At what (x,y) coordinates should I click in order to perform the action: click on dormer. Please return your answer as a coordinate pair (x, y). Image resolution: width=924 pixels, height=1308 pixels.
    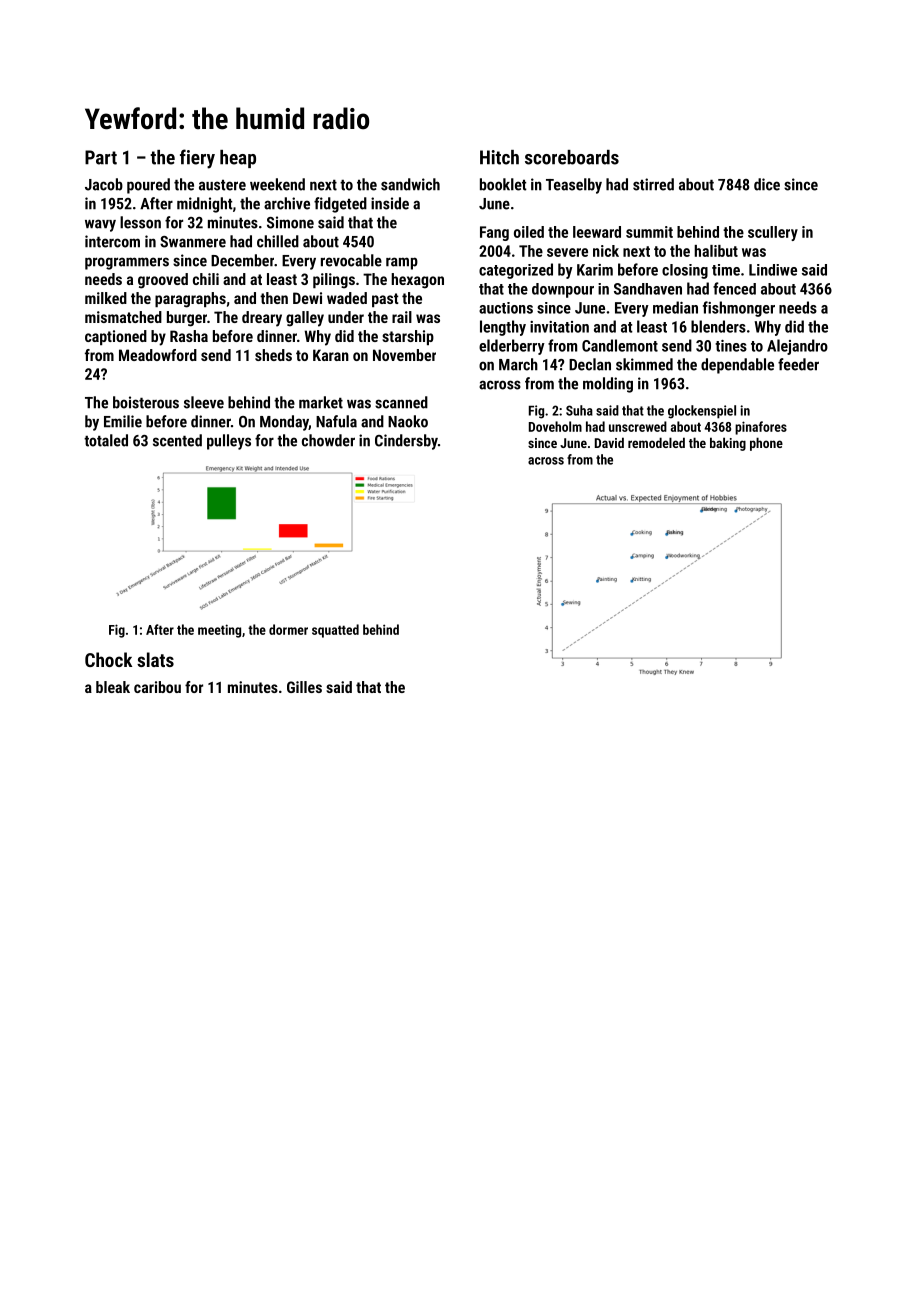
    Looking at the image, I should click on (288, 629).
